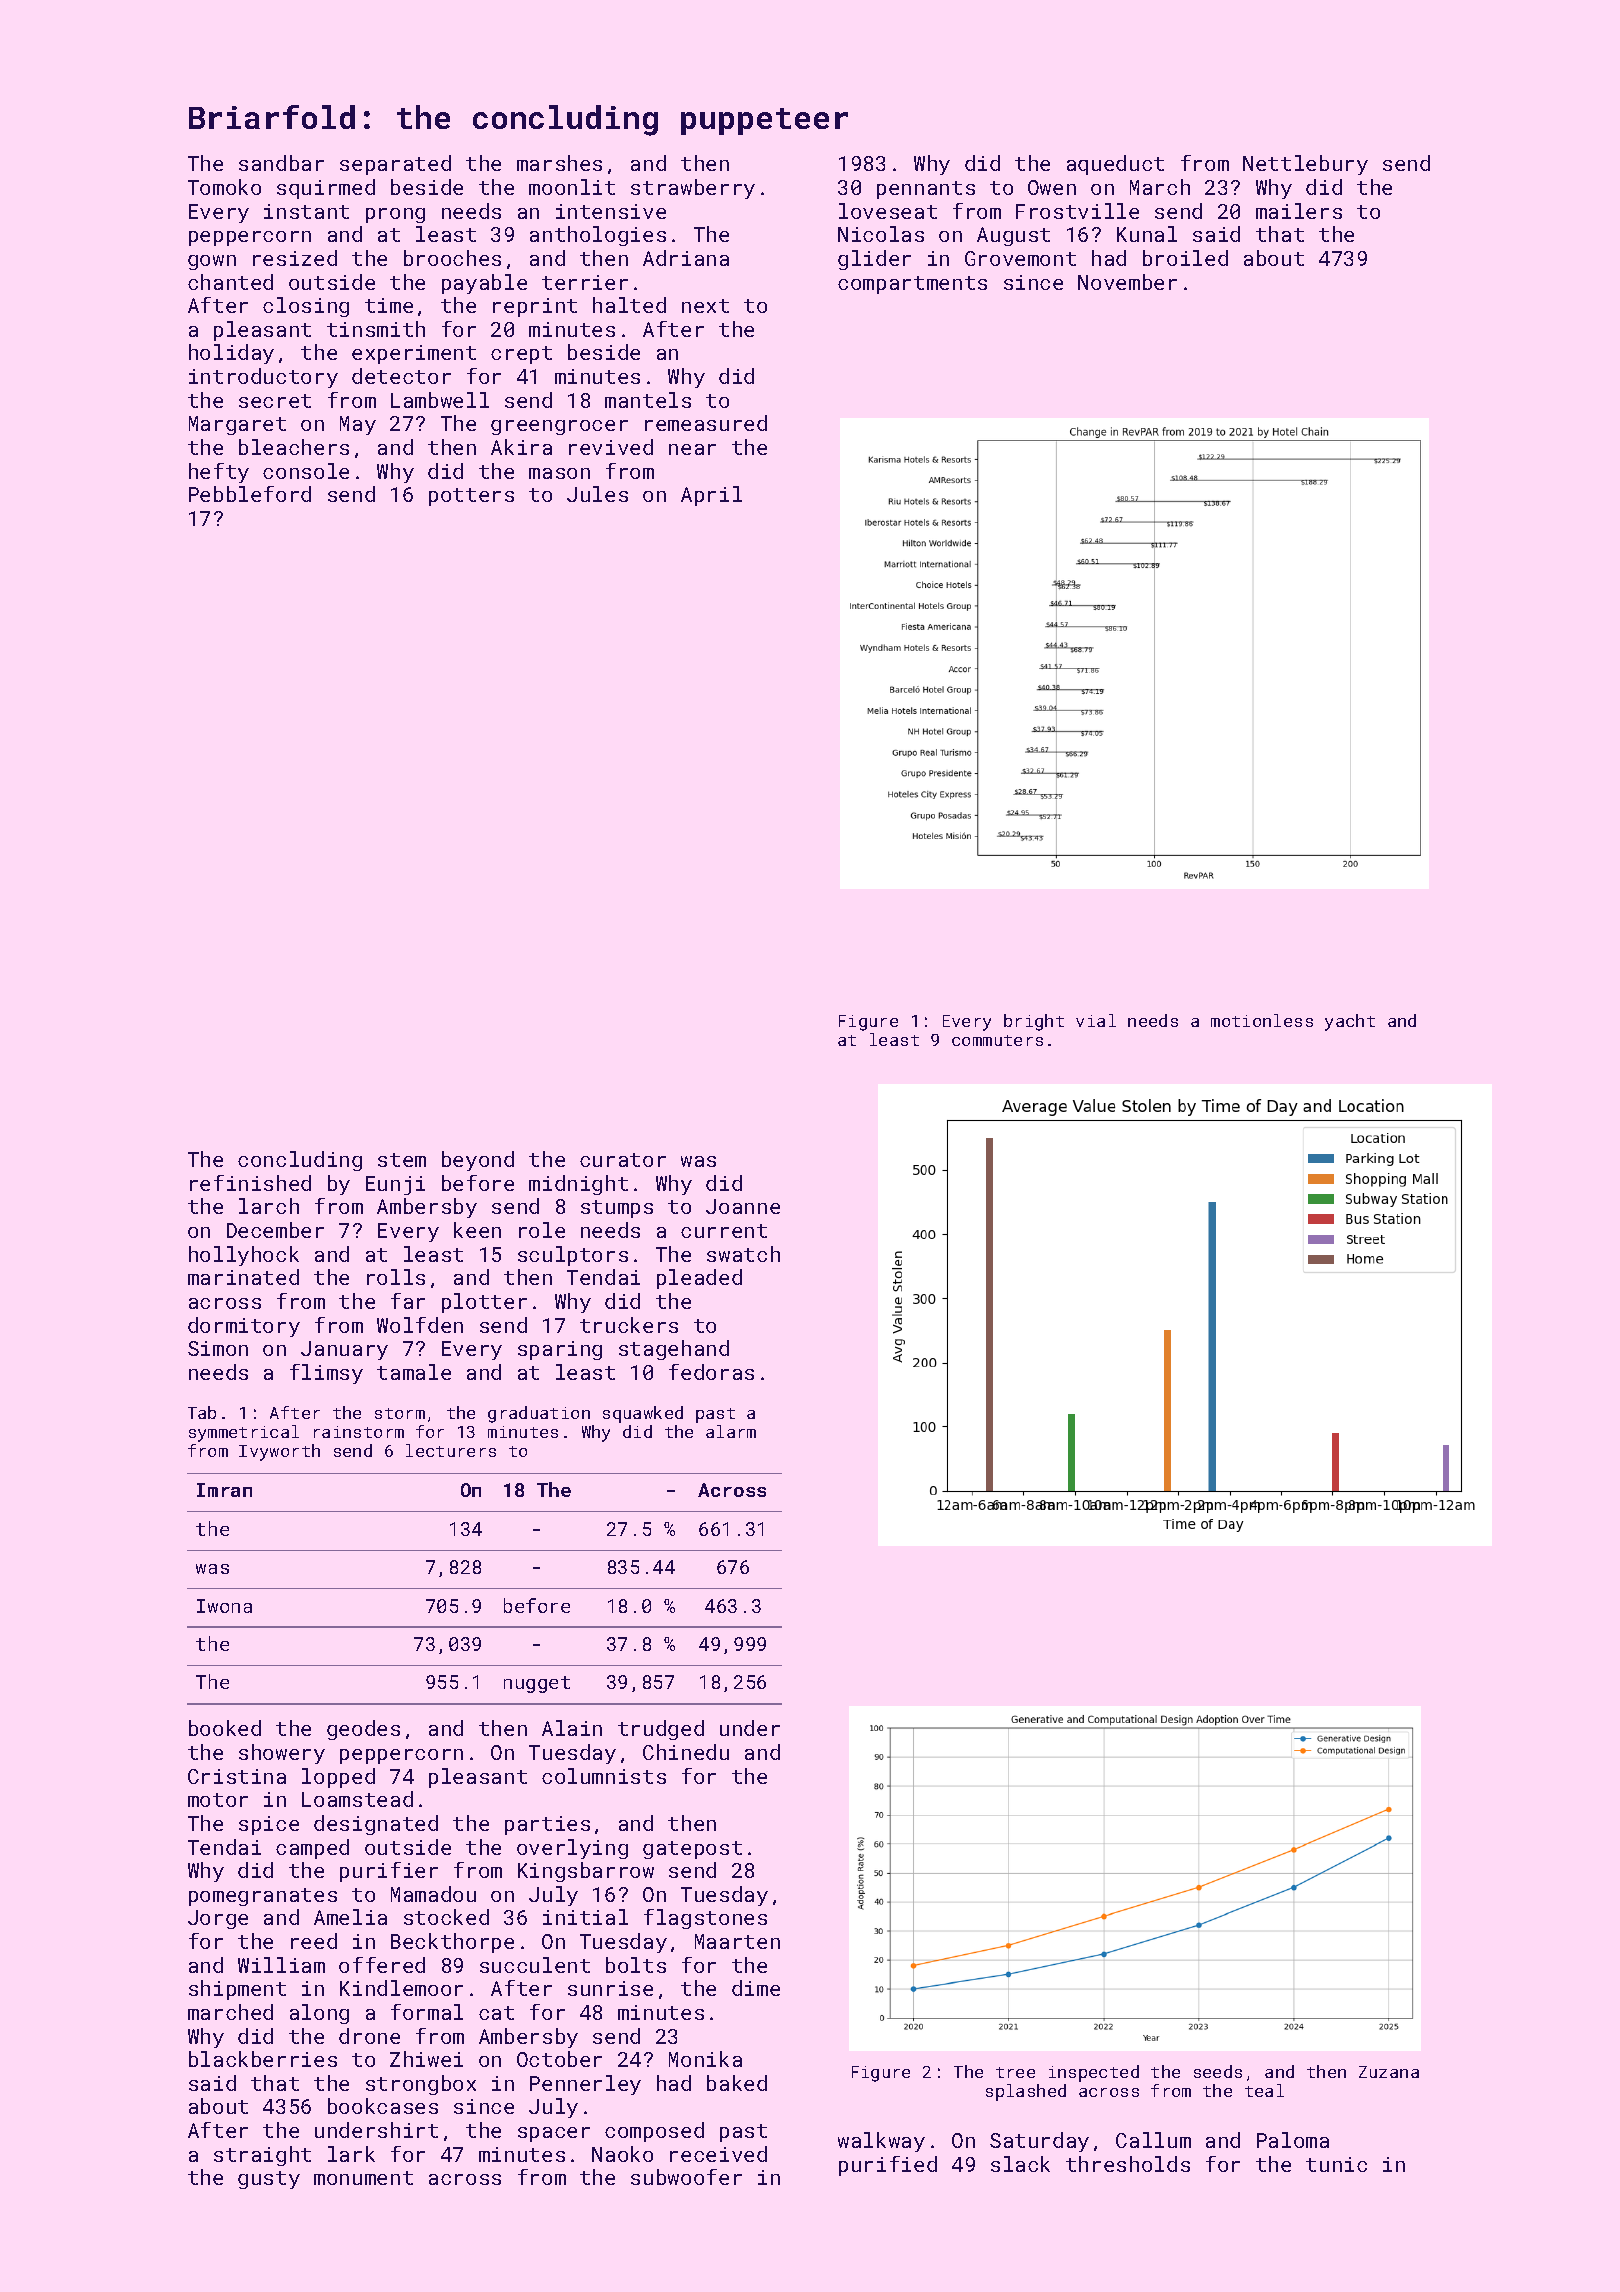  I want to click on dime, so click(756, 1988).
